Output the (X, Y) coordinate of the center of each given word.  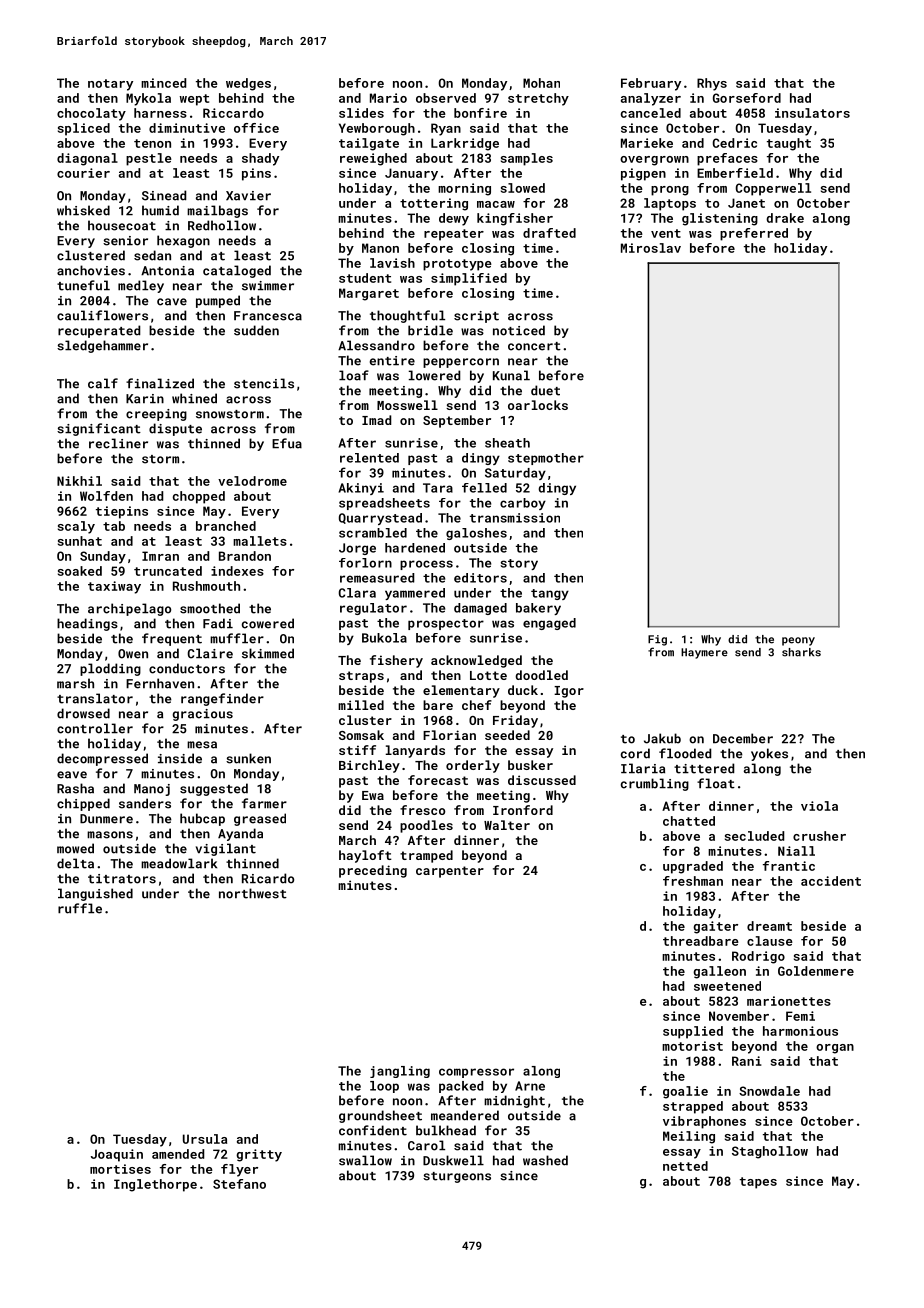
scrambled (373, 533)
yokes (769, 754)
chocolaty (91, 114)
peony (798, 641)
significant (99, 429)
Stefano (239, 1184)
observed (446, 98)
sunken (248, 758)
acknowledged (476, 661)
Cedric (735, 143)
